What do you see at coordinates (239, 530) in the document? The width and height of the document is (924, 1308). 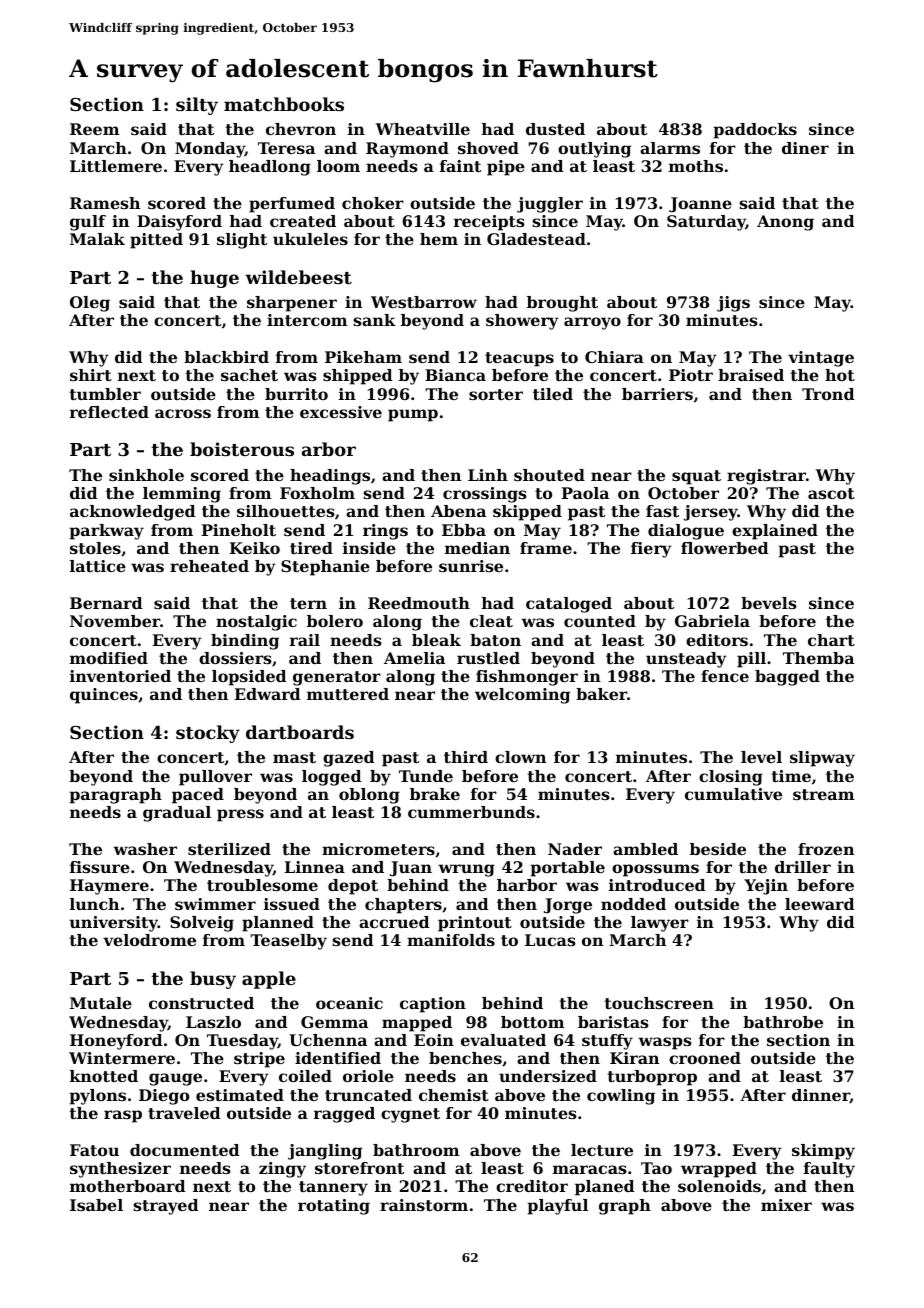 I see `Pineholt` at bounding box center [239, 530].
